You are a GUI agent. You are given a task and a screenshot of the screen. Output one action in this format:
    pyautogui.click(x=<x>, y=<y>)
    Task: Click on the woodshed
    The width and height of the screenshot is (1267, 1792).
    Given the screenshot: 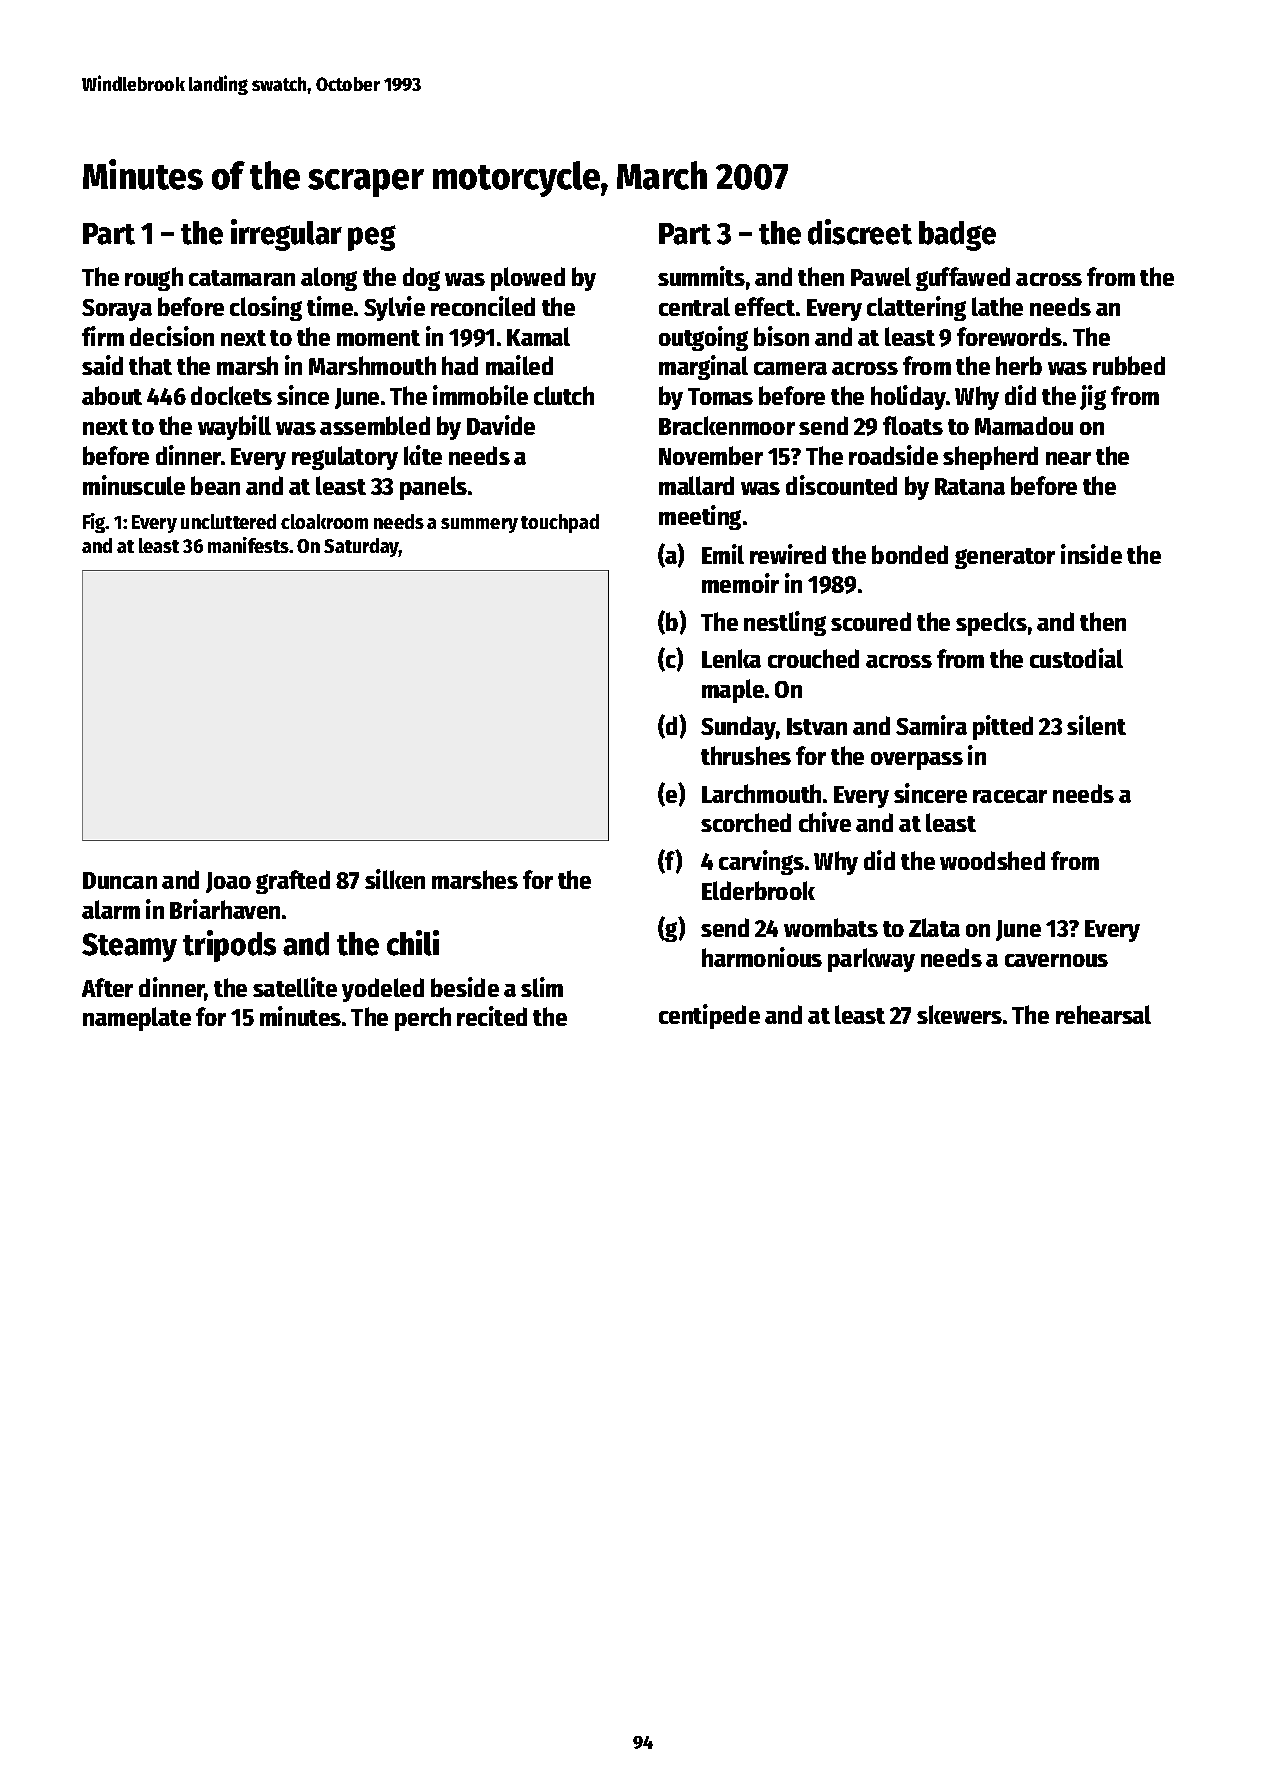 What is the action you would take?
    pyautogui.click(x=992, y=860)
